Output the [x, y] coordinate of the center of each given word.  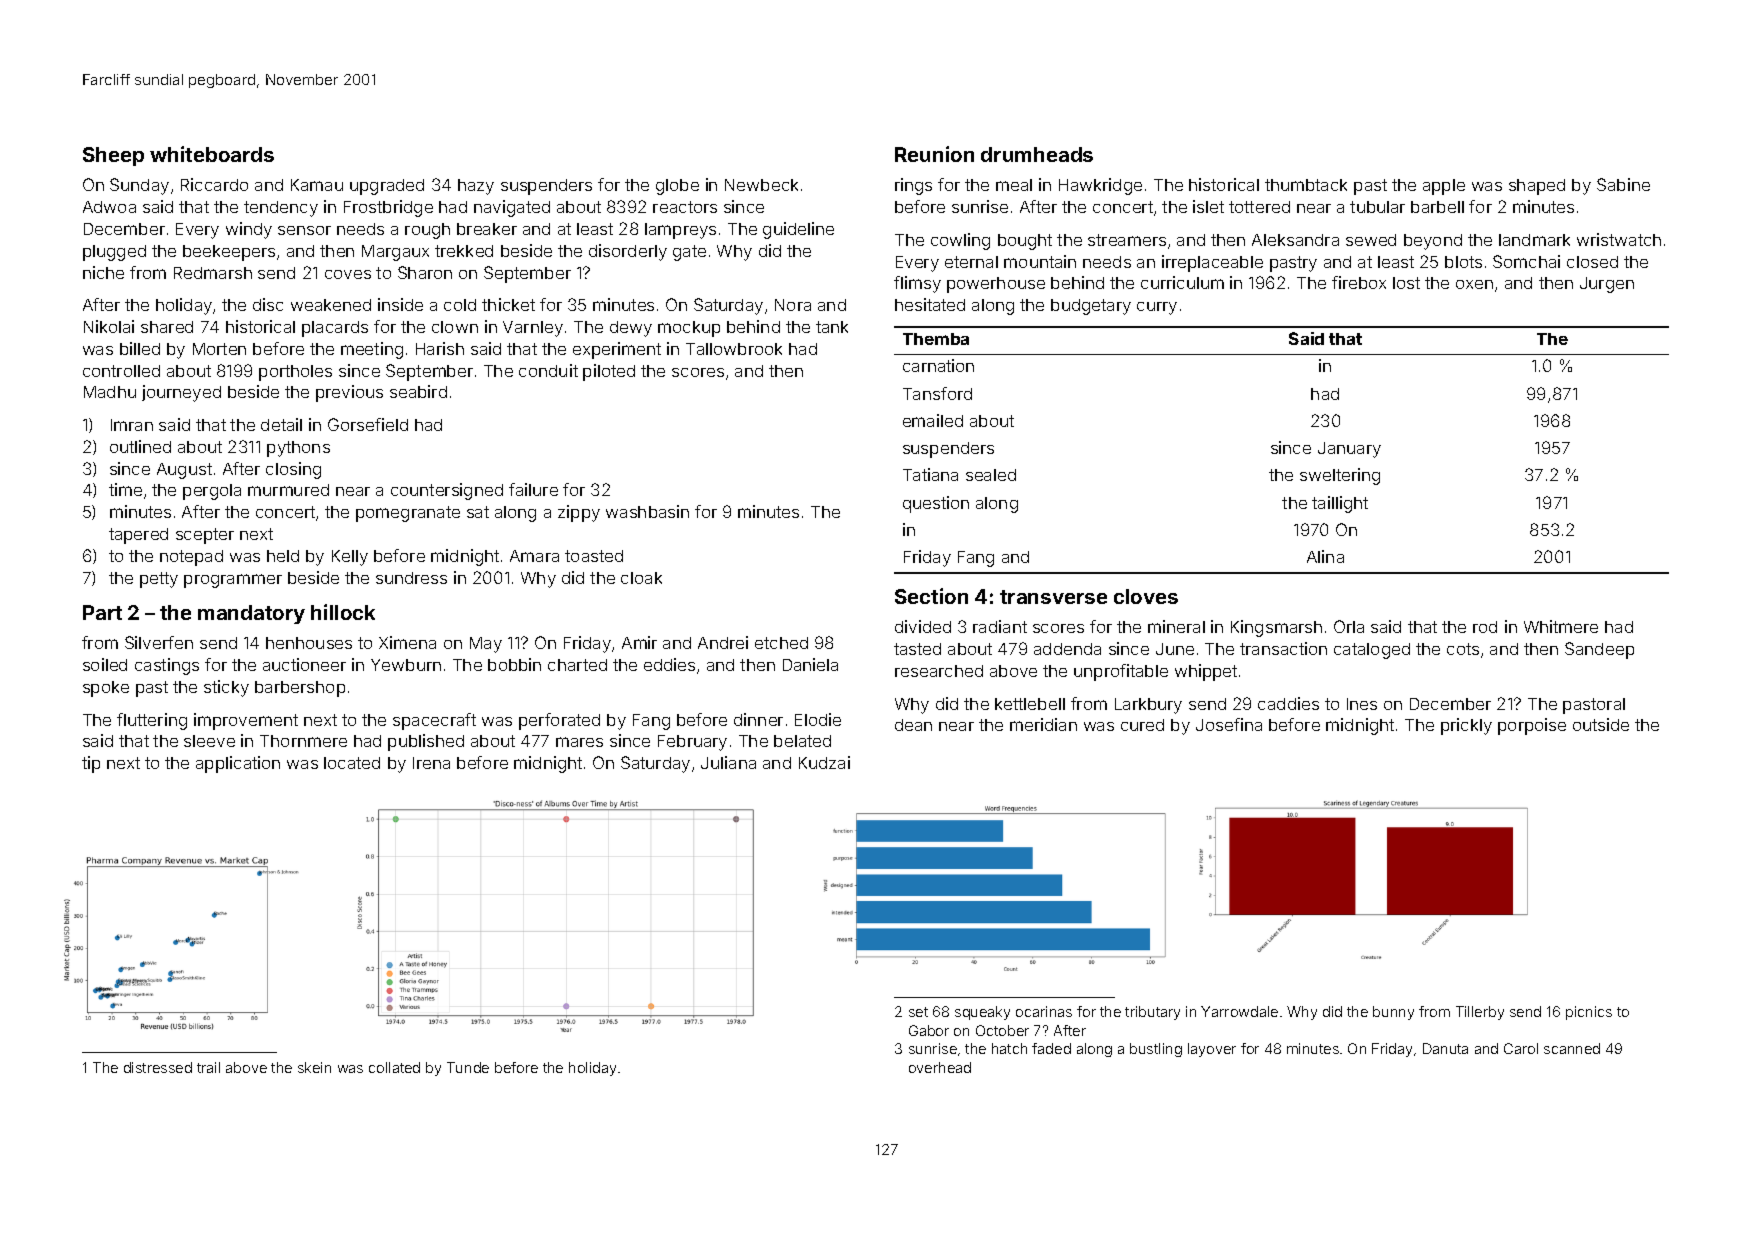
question [936, 504]
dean [913, 725]
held [283, 556]
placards [335, 329]
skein [314, 1067]
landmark [1534, 240]
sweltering [1340, 476]
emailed [933, 420]
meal [1014, 185]
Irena [431, 763]
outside [1601, 724]
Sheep [113, 156]
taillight [1340, 504]
